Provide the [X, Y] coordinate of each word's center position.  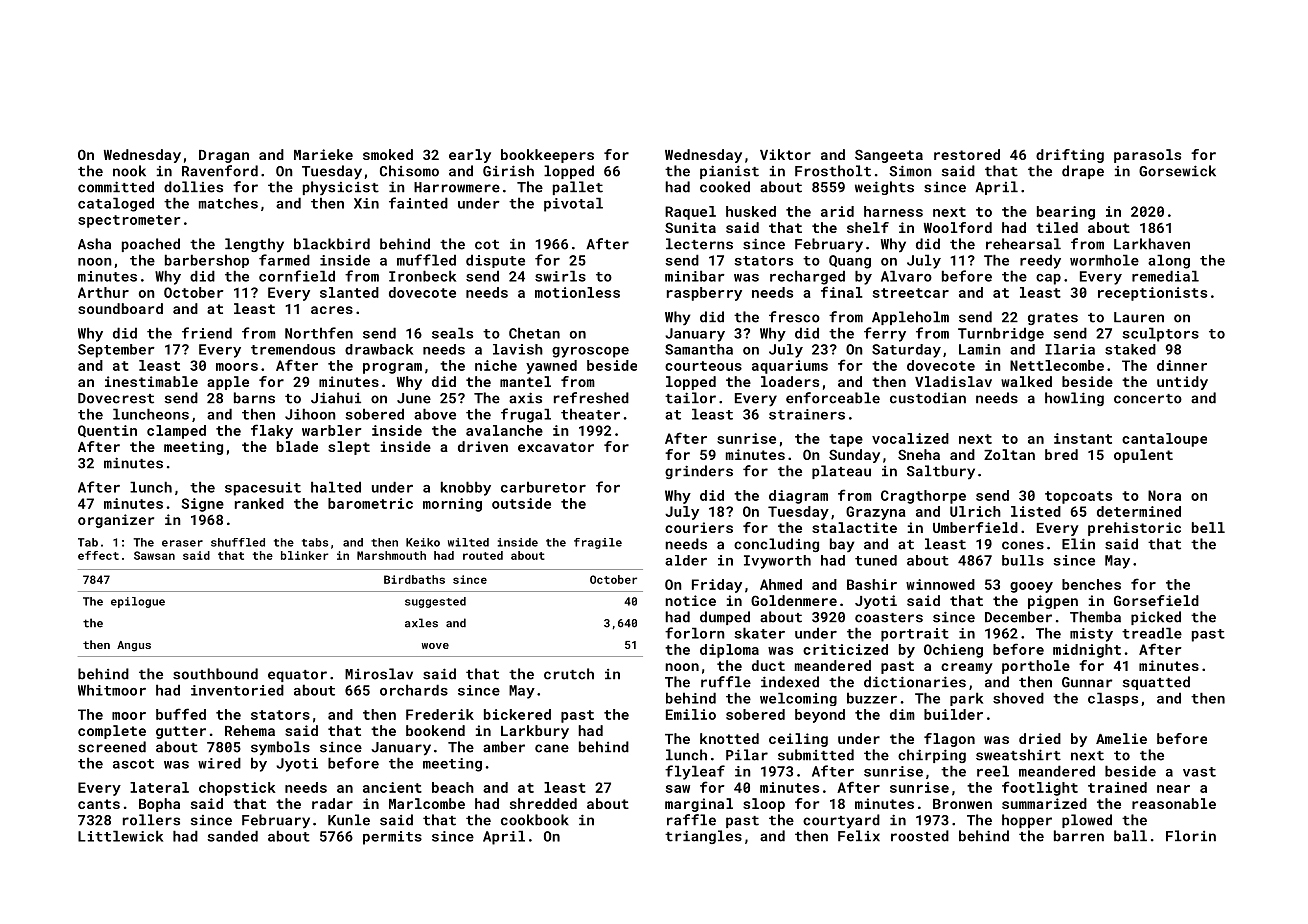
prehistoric [1134, 529]
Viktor [785, 154]
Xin [366, 203]
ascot [133, 764]
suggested [435, 602]
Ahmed [781, 584]
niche [496, 365]
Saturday [906, 351]
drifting [1070, 156]
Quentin [107, 431]
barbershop [207, 261]
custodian [928, 398]
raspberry [704, 294]
